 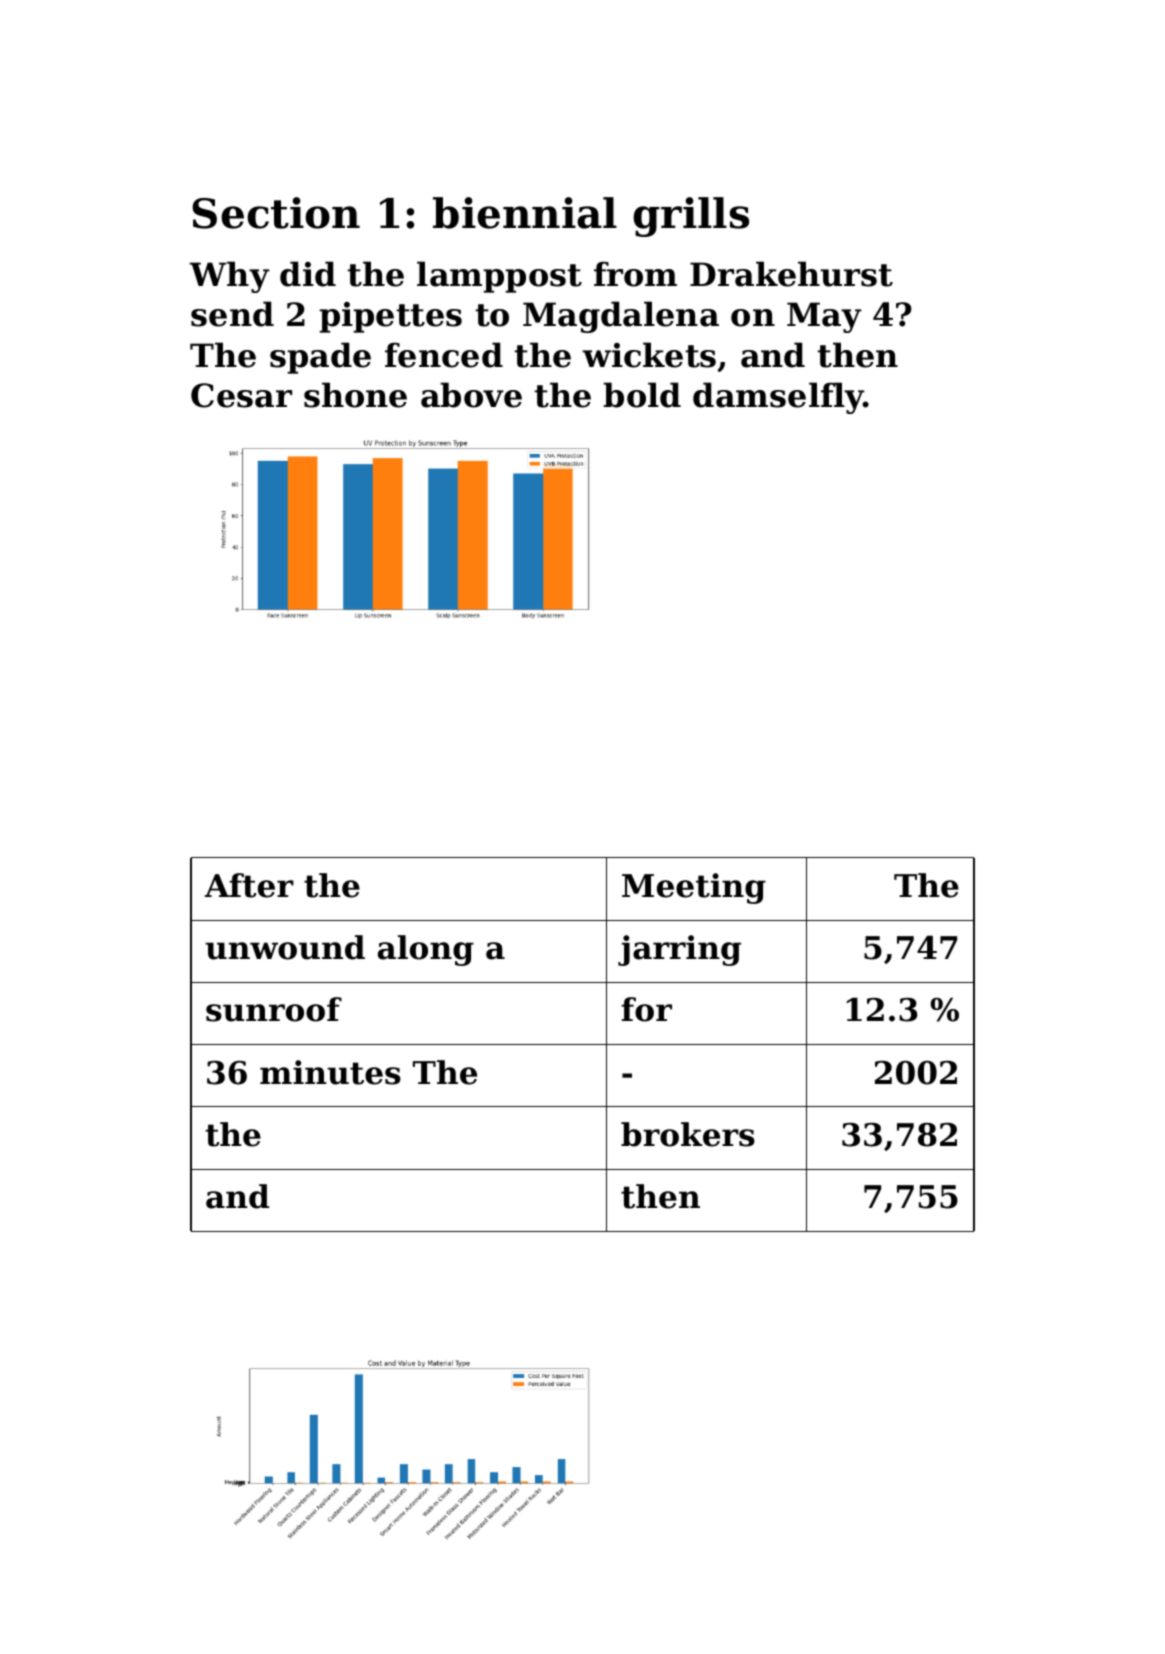 What do you see at coordinates (276, 213) in the page?
I see `Section` at bounding box center [276, 213].
